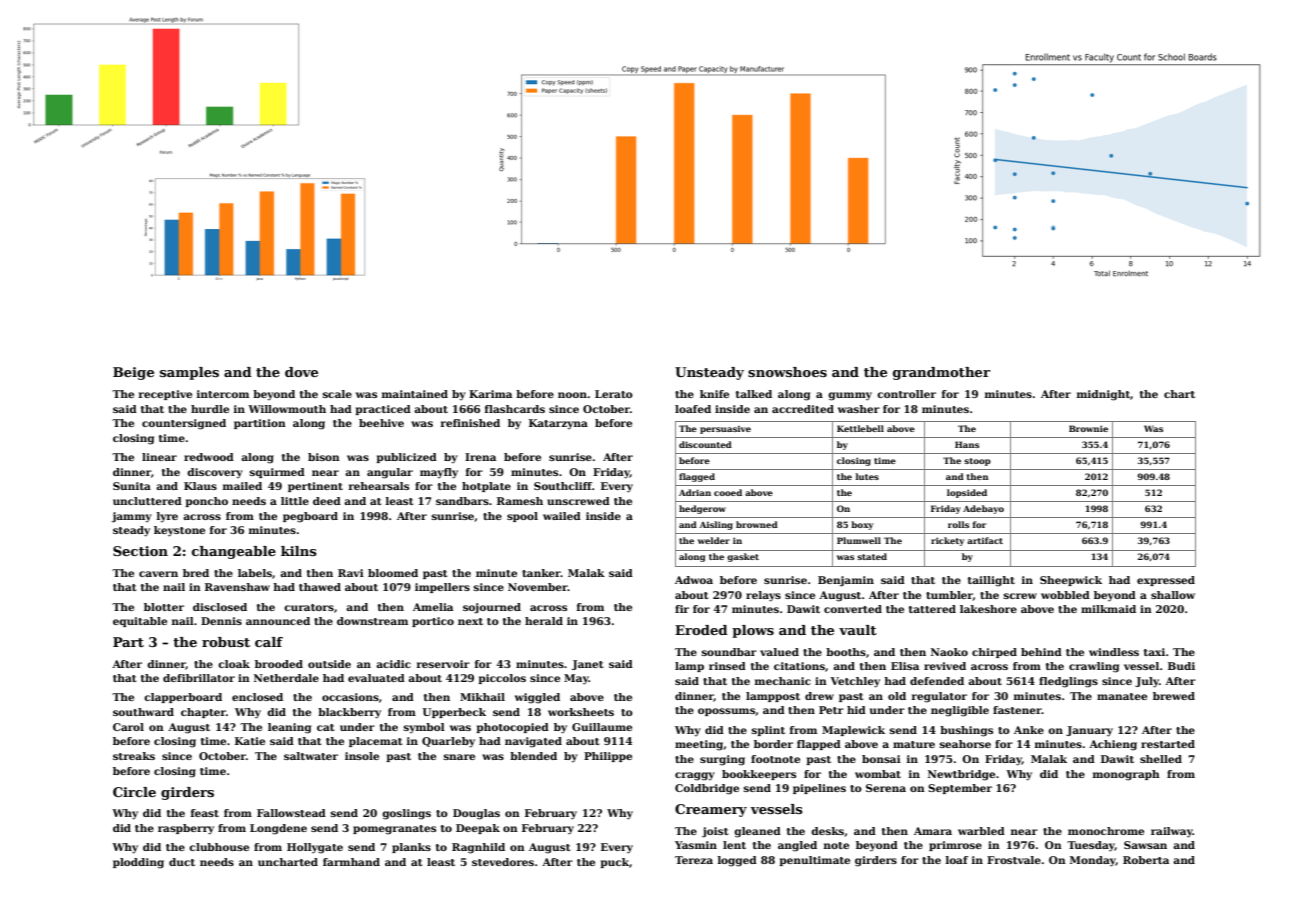 The height and width of the screenshot is (924, 1308). What do you see at coordinates (140, 551) in the screenshot?
I see `Section` at bounding box center [140, 551].
